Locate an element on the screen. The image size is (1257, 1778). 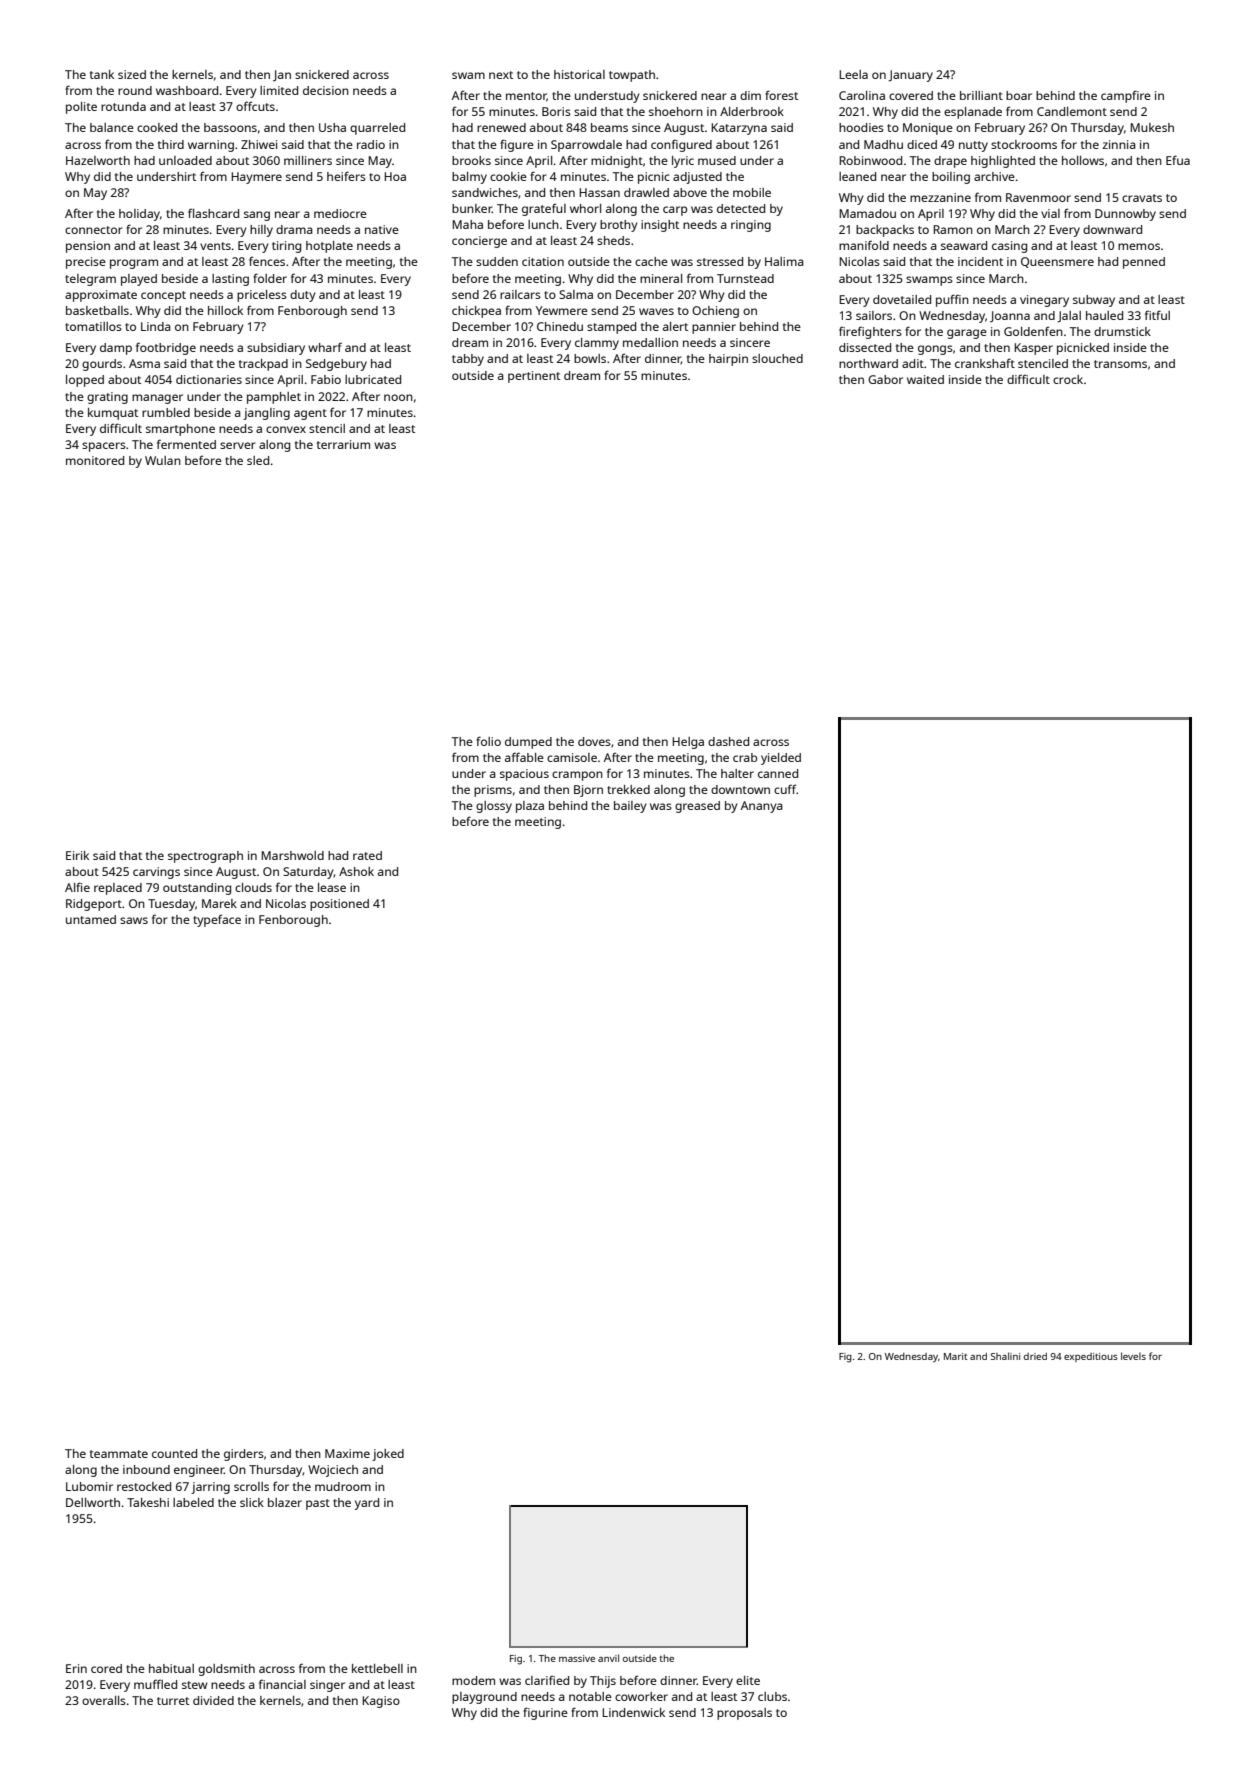
glossy is located at coordinates (494, 807).
